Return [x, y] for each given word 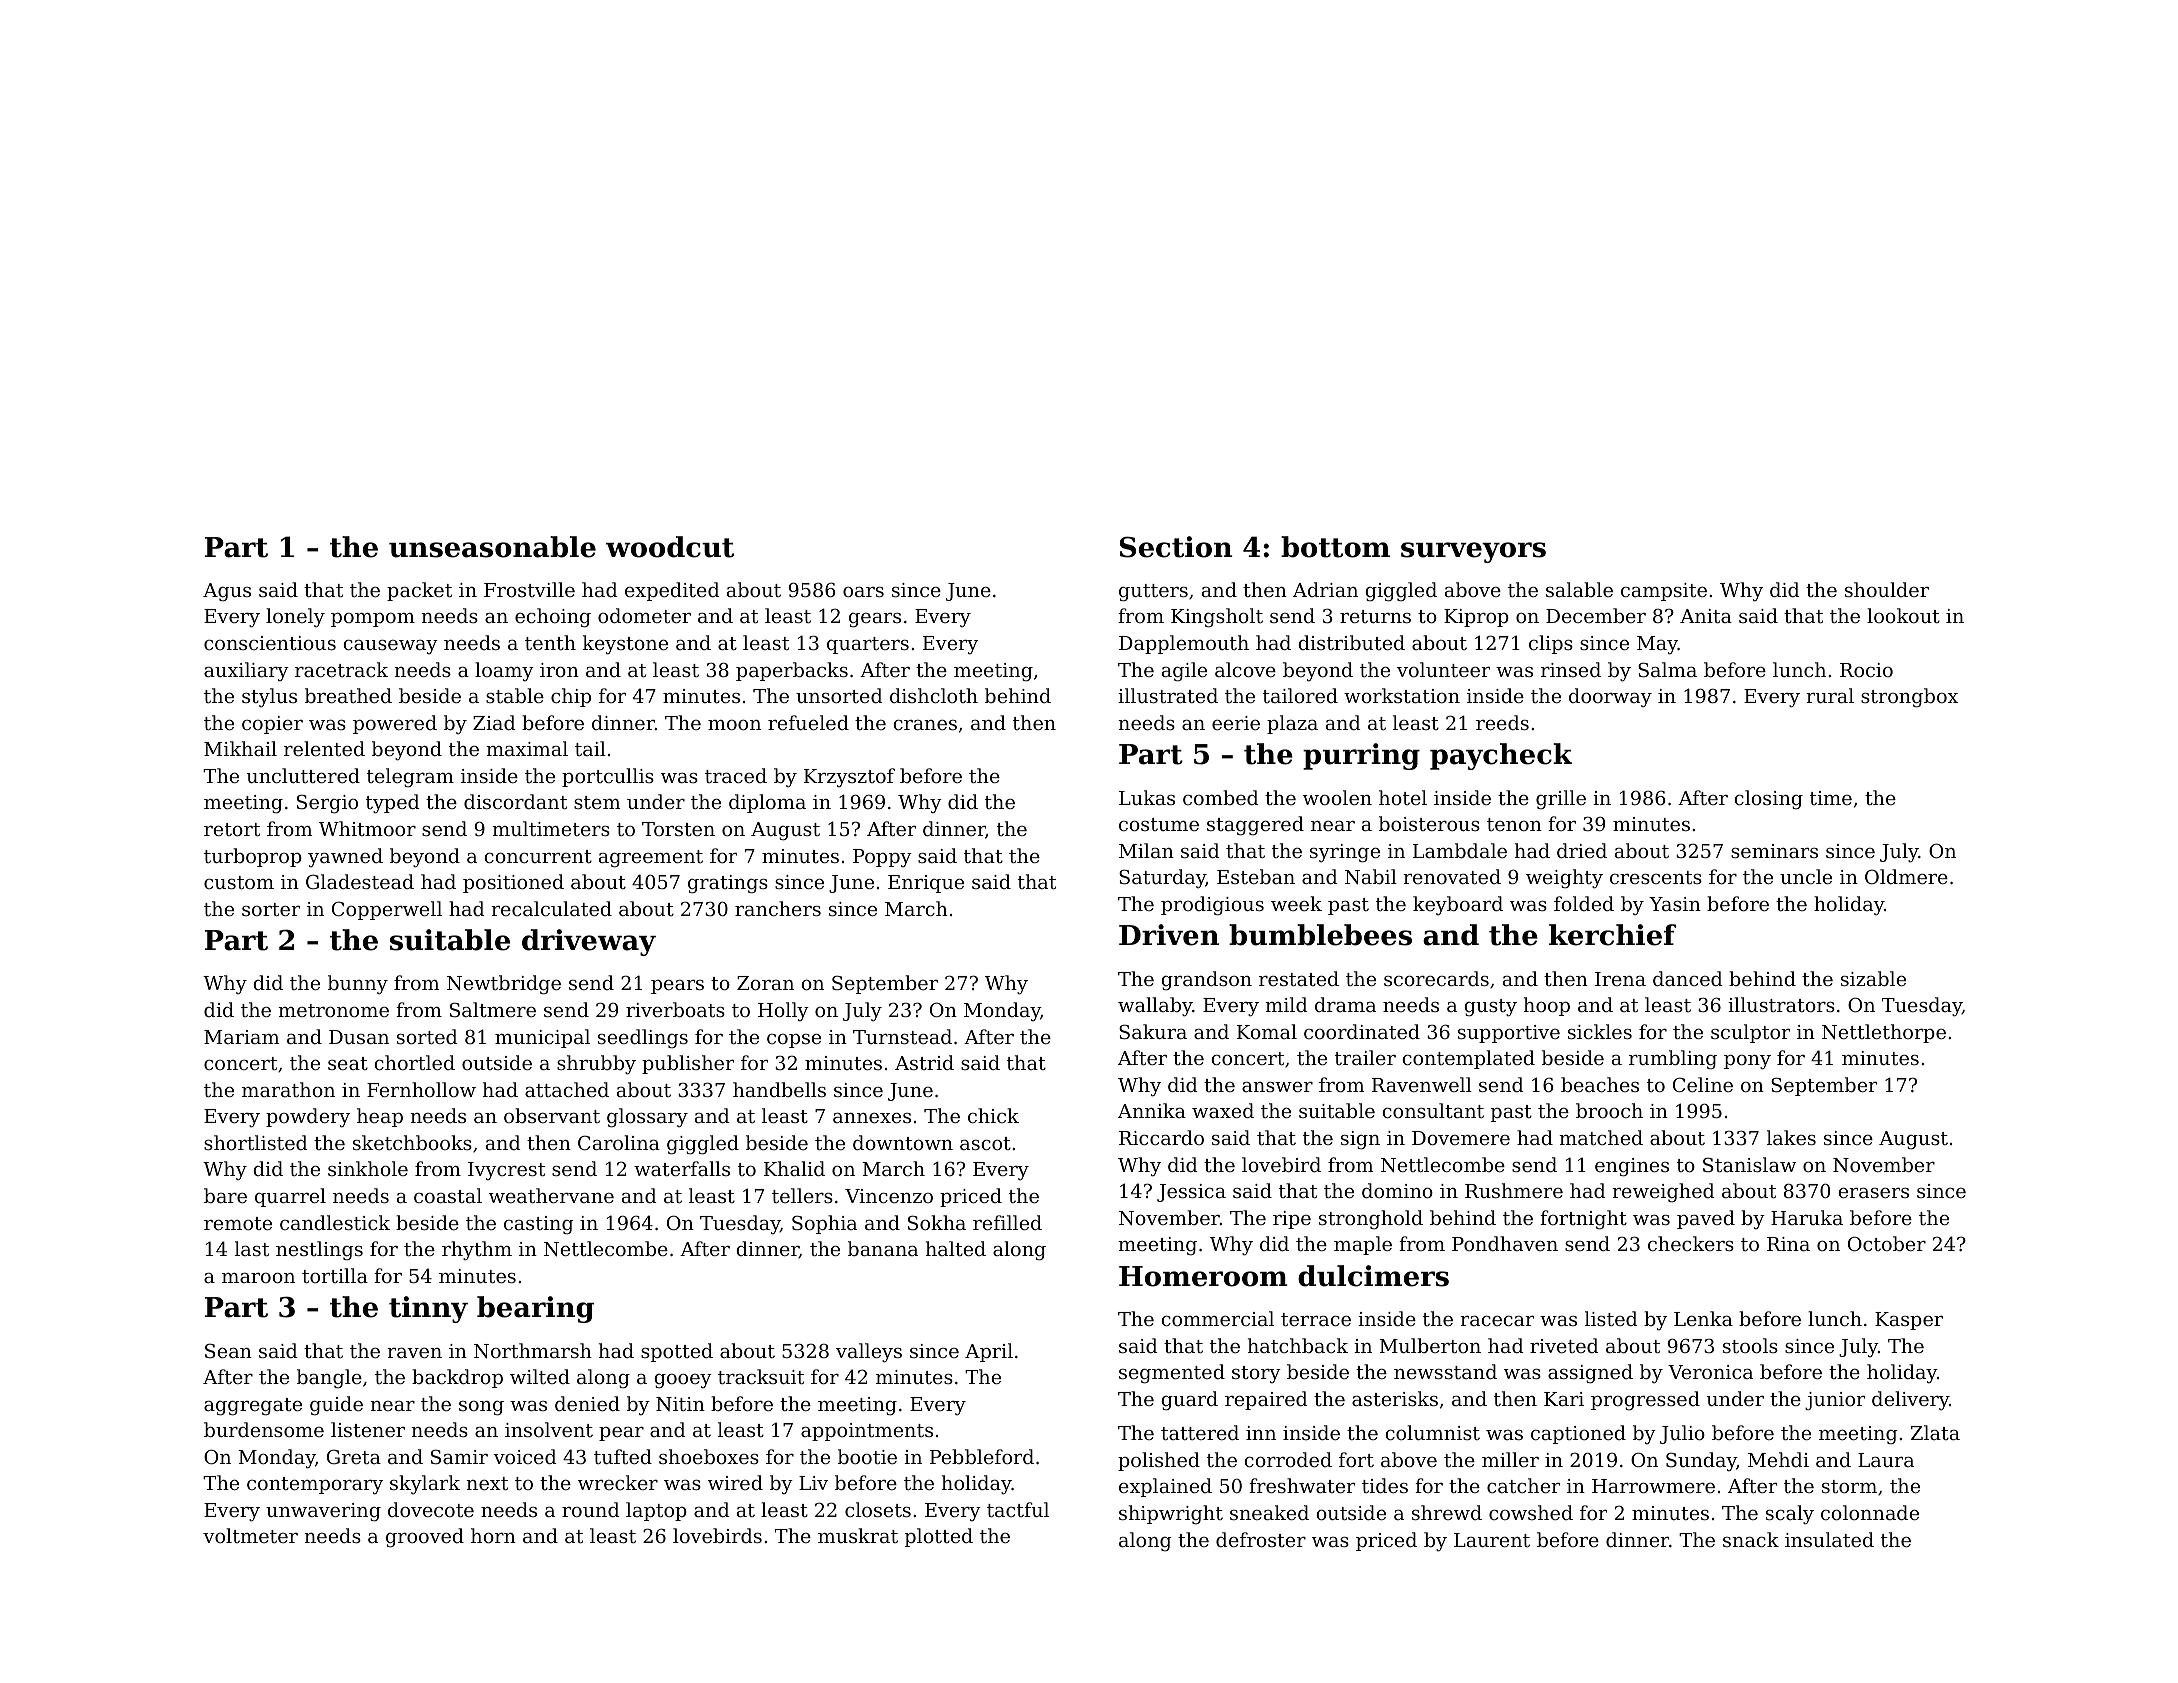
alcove [1245, 669]
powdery [308, 1118]
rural [1830, 695]
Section [1176, 547]
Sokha [937, 1222]
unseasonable [492, 547]
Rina [1788, 1244]
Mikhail [240, 748]
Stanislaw [1749, 1164]
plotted [939, 1537]
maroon [258, 1278]
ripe [1292, 1220]
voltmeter [250, 1535]
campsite [1664, 592]
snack [1751, 1539]
